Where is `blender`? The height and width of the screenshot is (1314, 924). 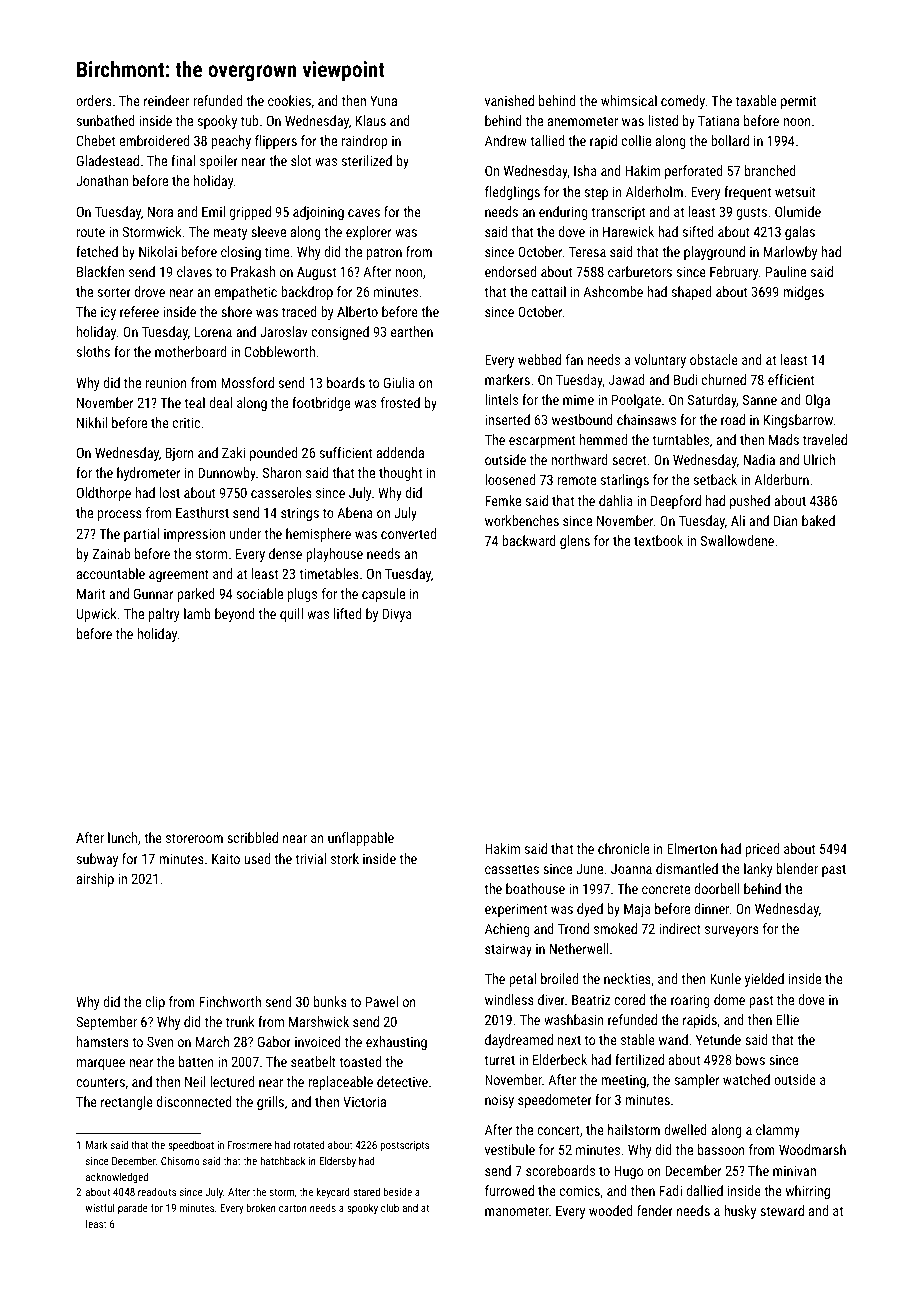
blender is located at coordinates (797, 868).
